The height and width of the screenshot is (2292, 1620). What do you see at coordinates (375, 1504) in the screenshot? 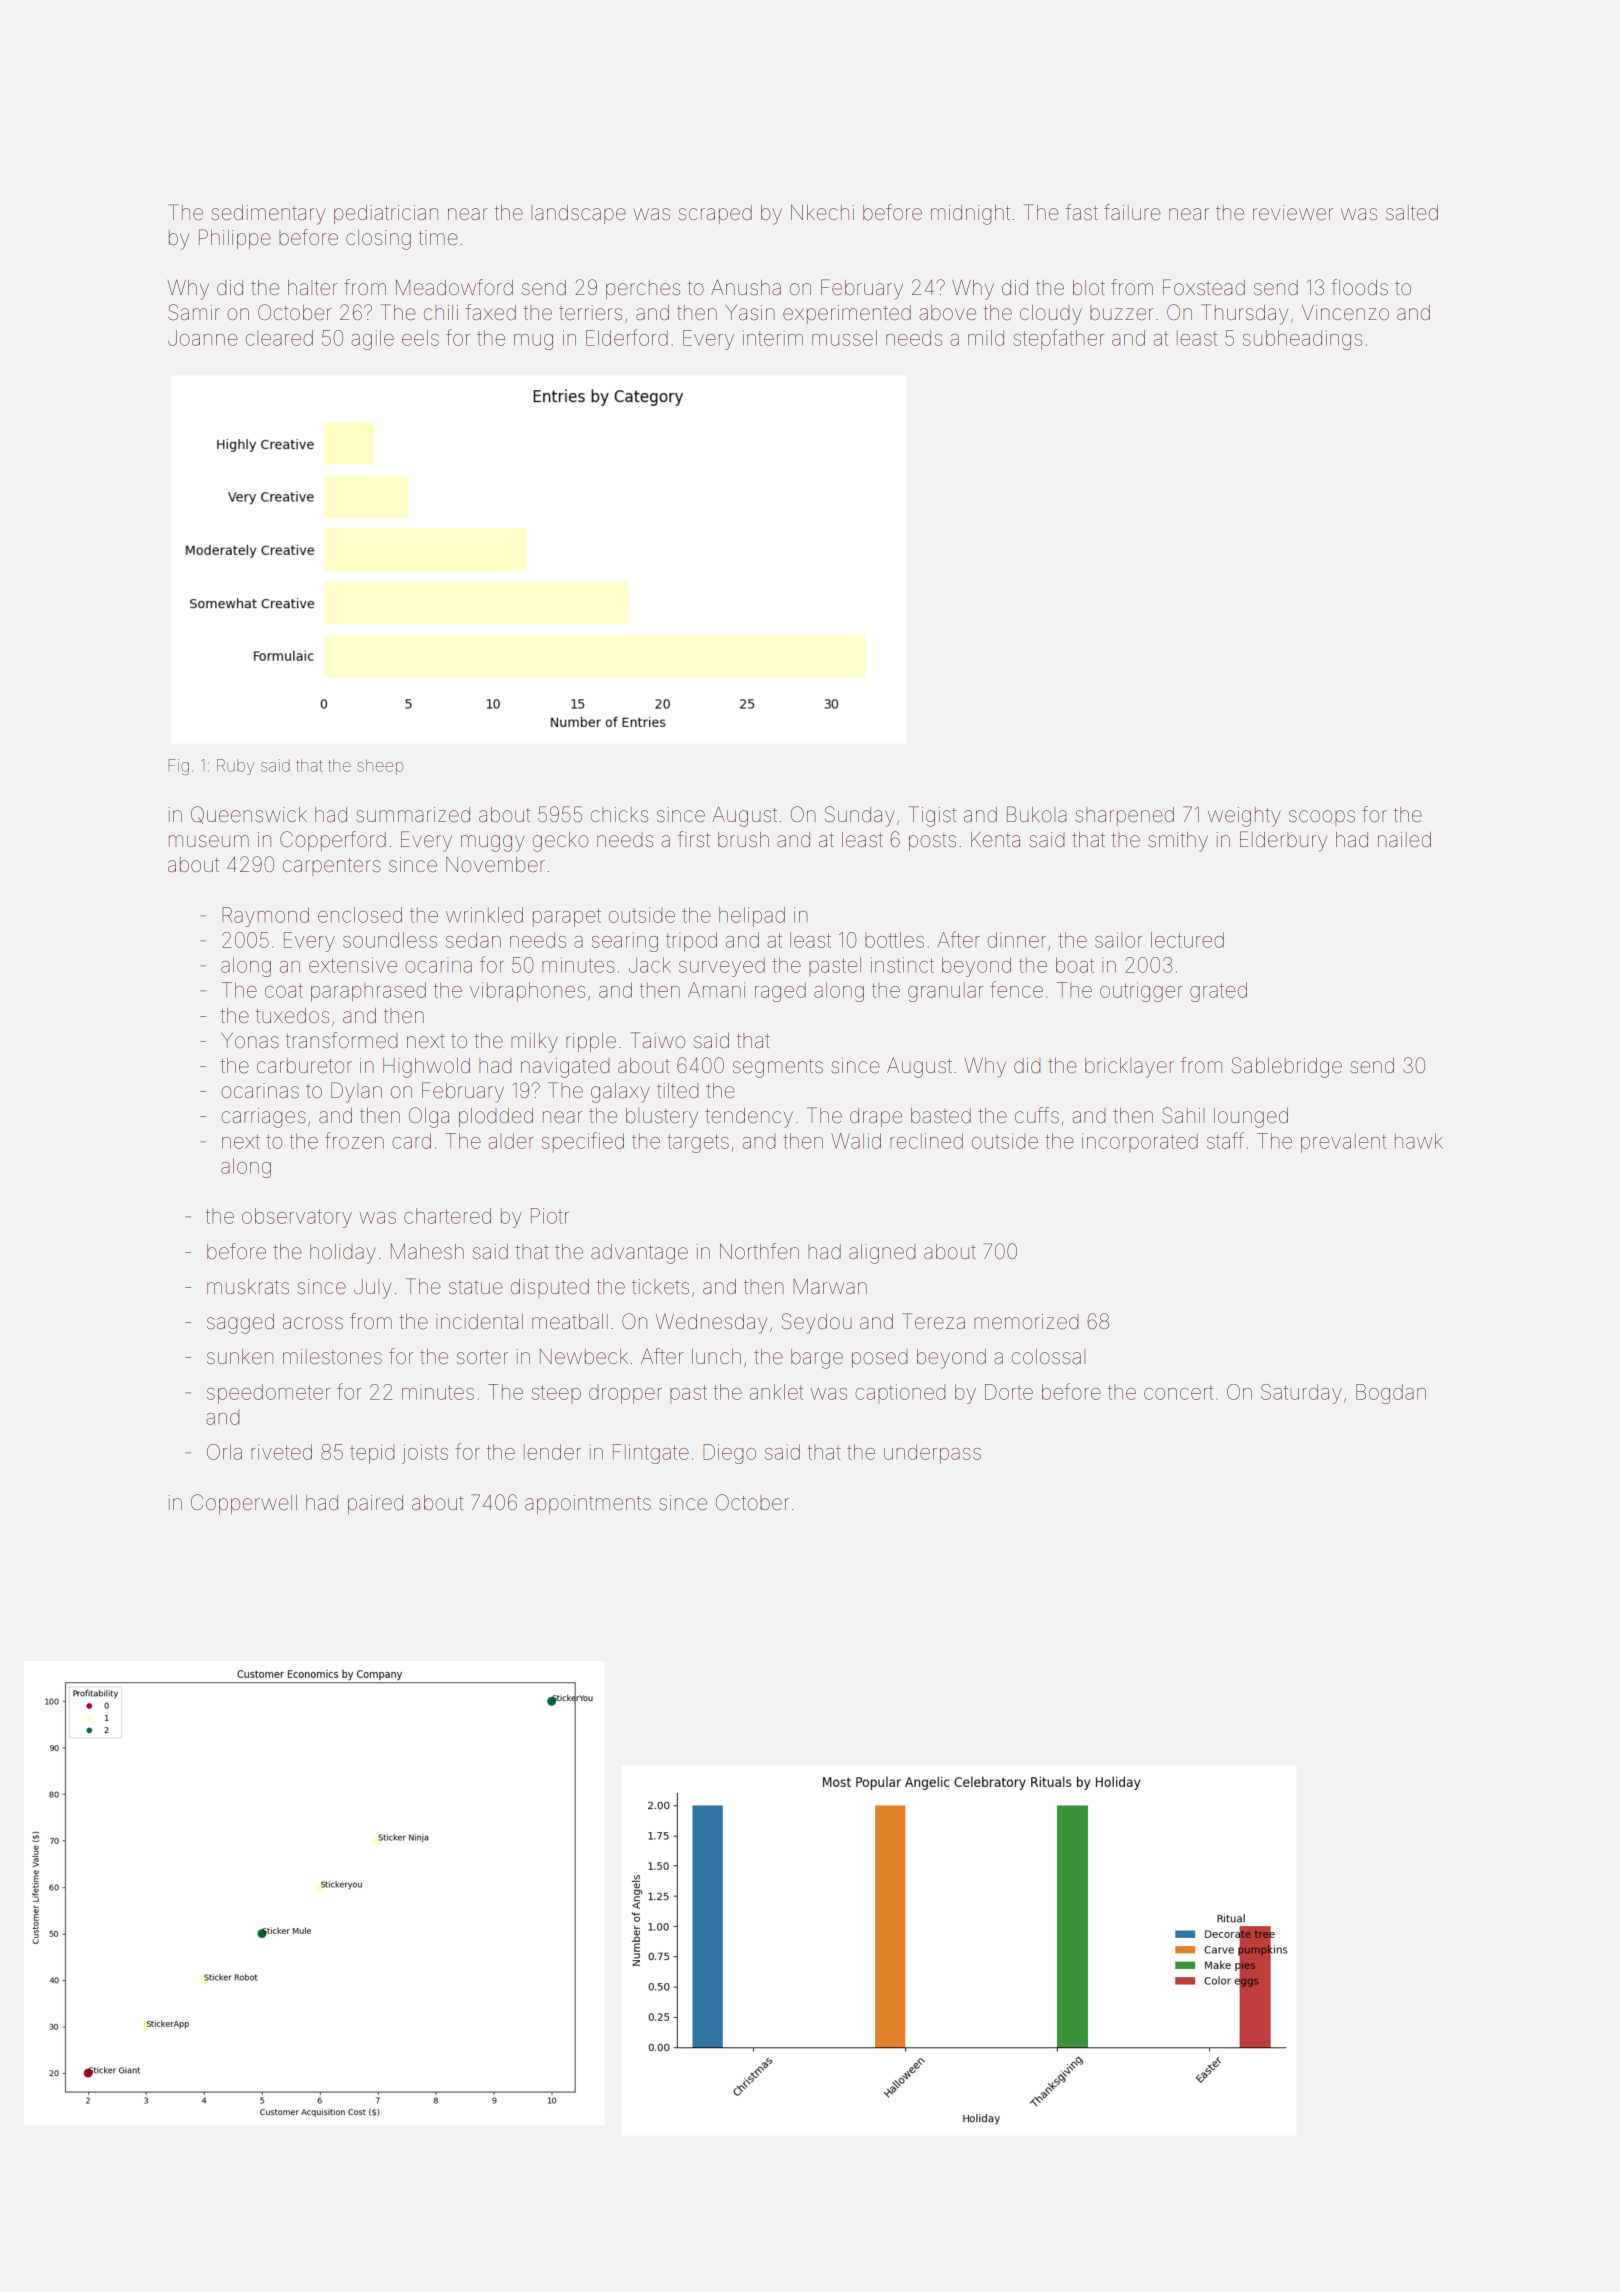
I see `paired` at bounding box center [375, 1504].
